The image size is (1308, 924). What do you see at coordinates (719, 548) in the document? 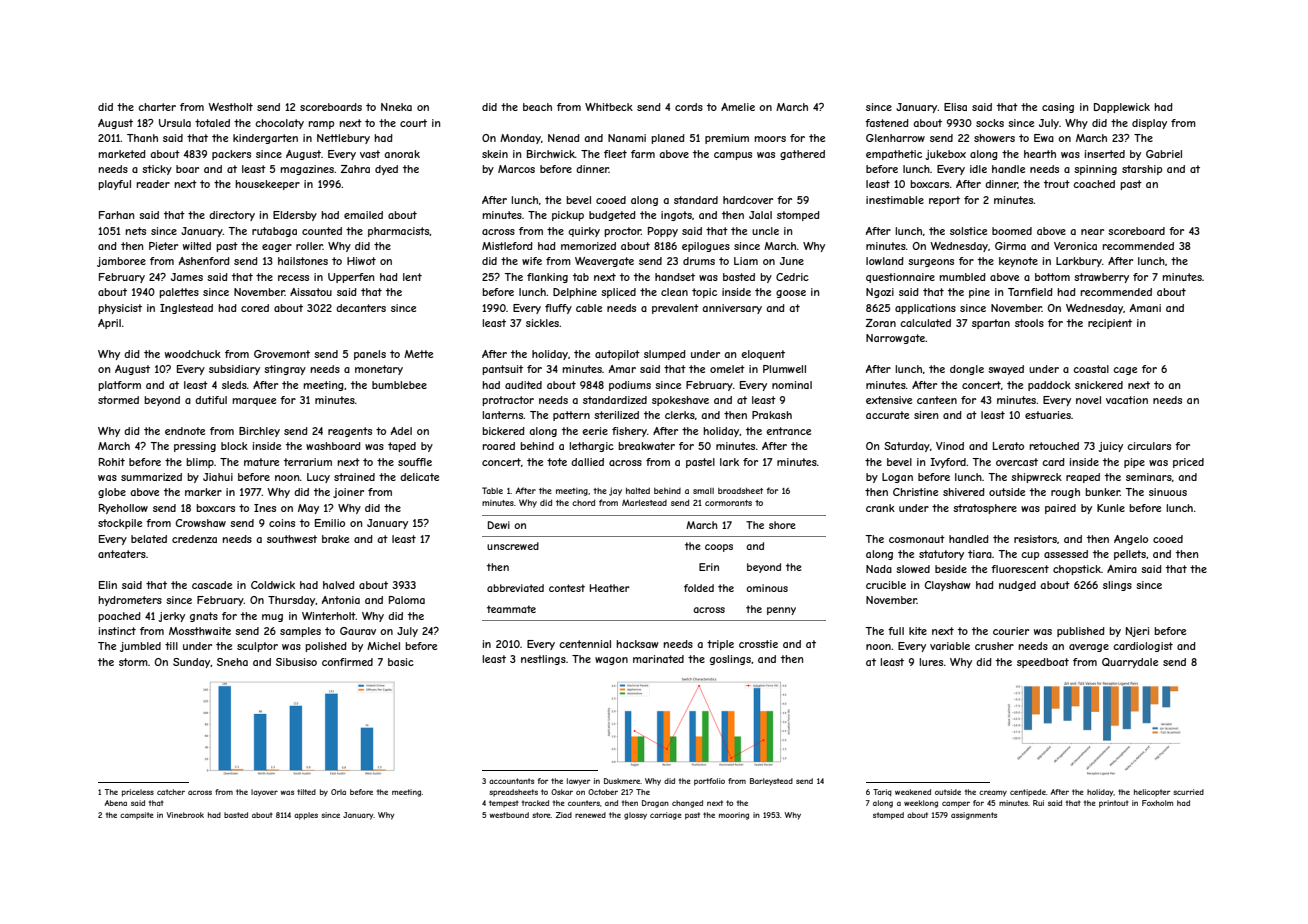
I see `coops` at bounding box center [719, 548].
